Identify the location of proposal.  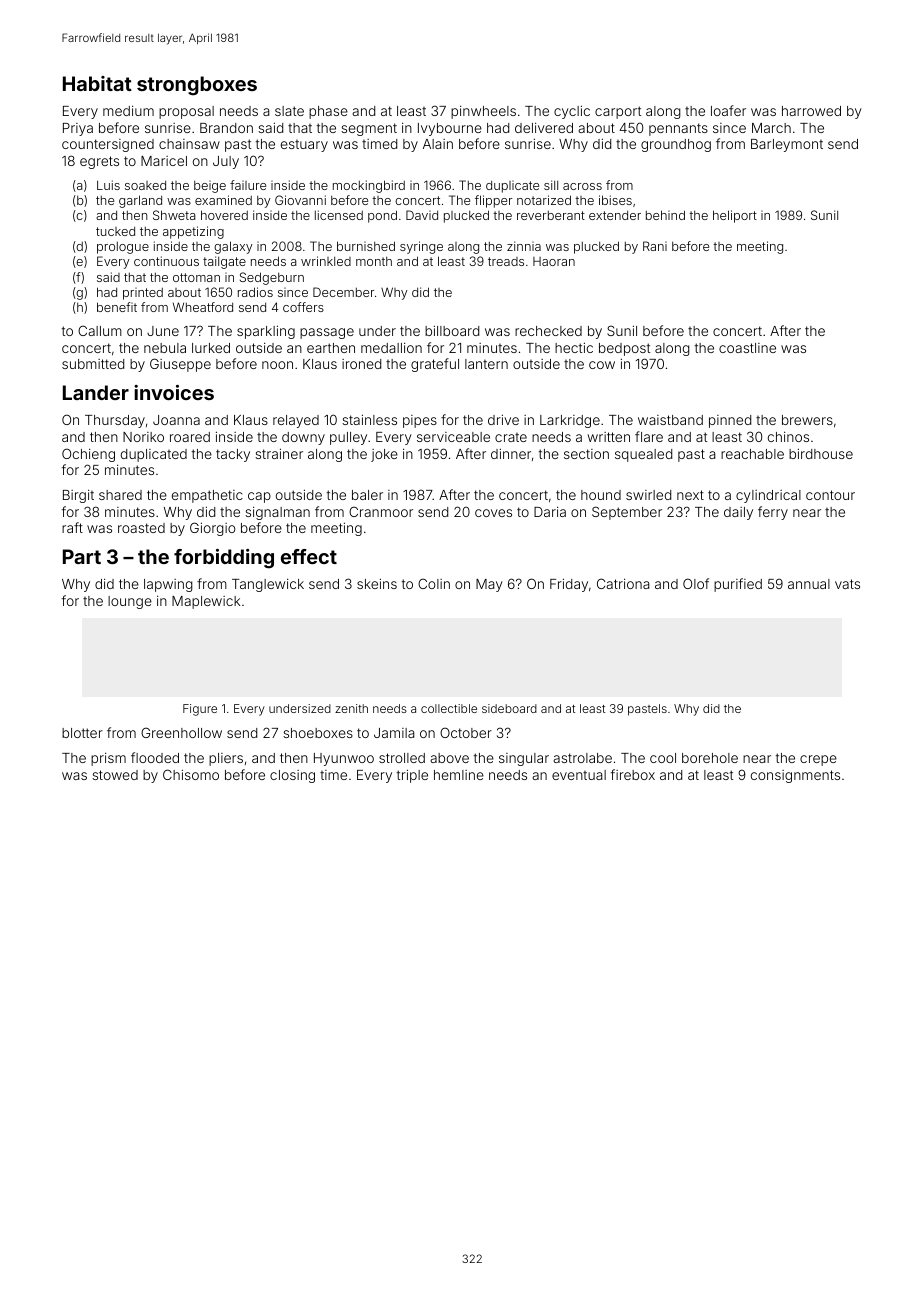
(186, 112).
